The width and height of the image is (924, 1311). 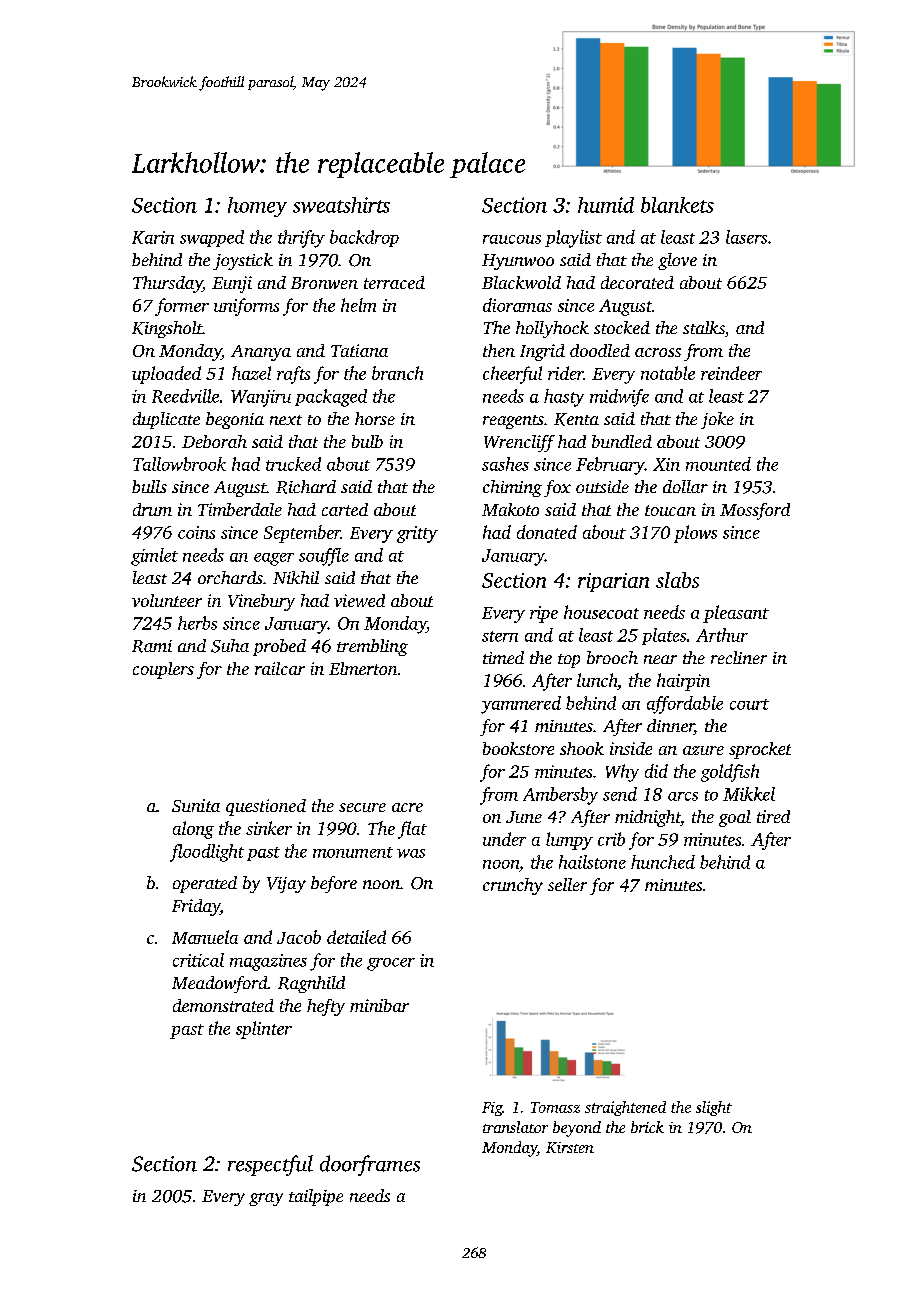 What do you see at coordinates (670, 510) in the image?
I see `toucan` at bounding box center [670, 510].
